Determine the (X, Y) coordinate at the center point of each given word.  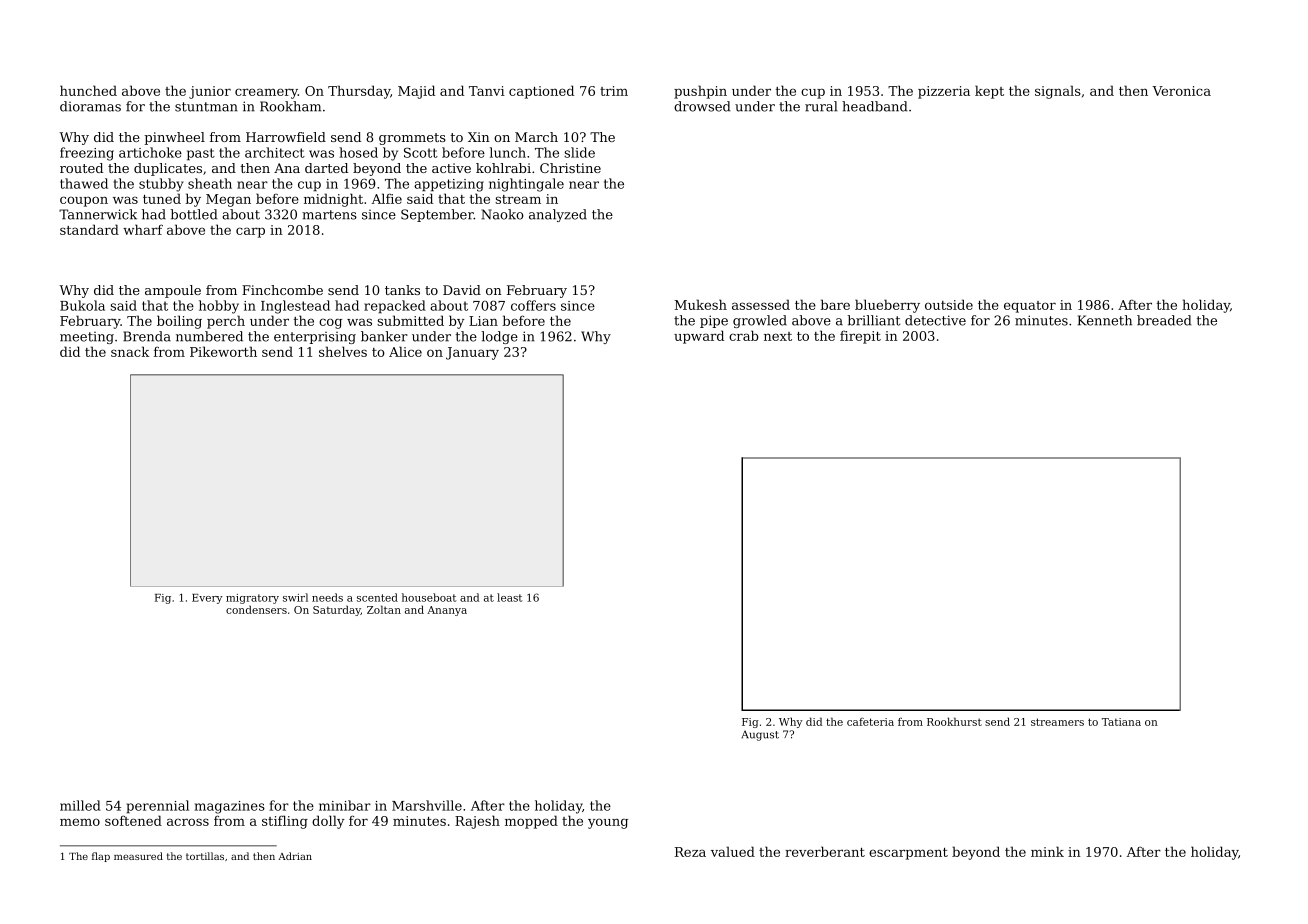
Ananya (447, 611)
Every (207, 599)
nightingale (526, 185)
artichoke (150, 152)
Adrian (295, 856)
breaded (1164, 320)
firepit (860, 337)
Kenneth (1105, 320)
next (778, 336)
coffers (533, 305)
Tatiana (1121, 722)
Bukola (82, 305)
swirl (295, 597)
